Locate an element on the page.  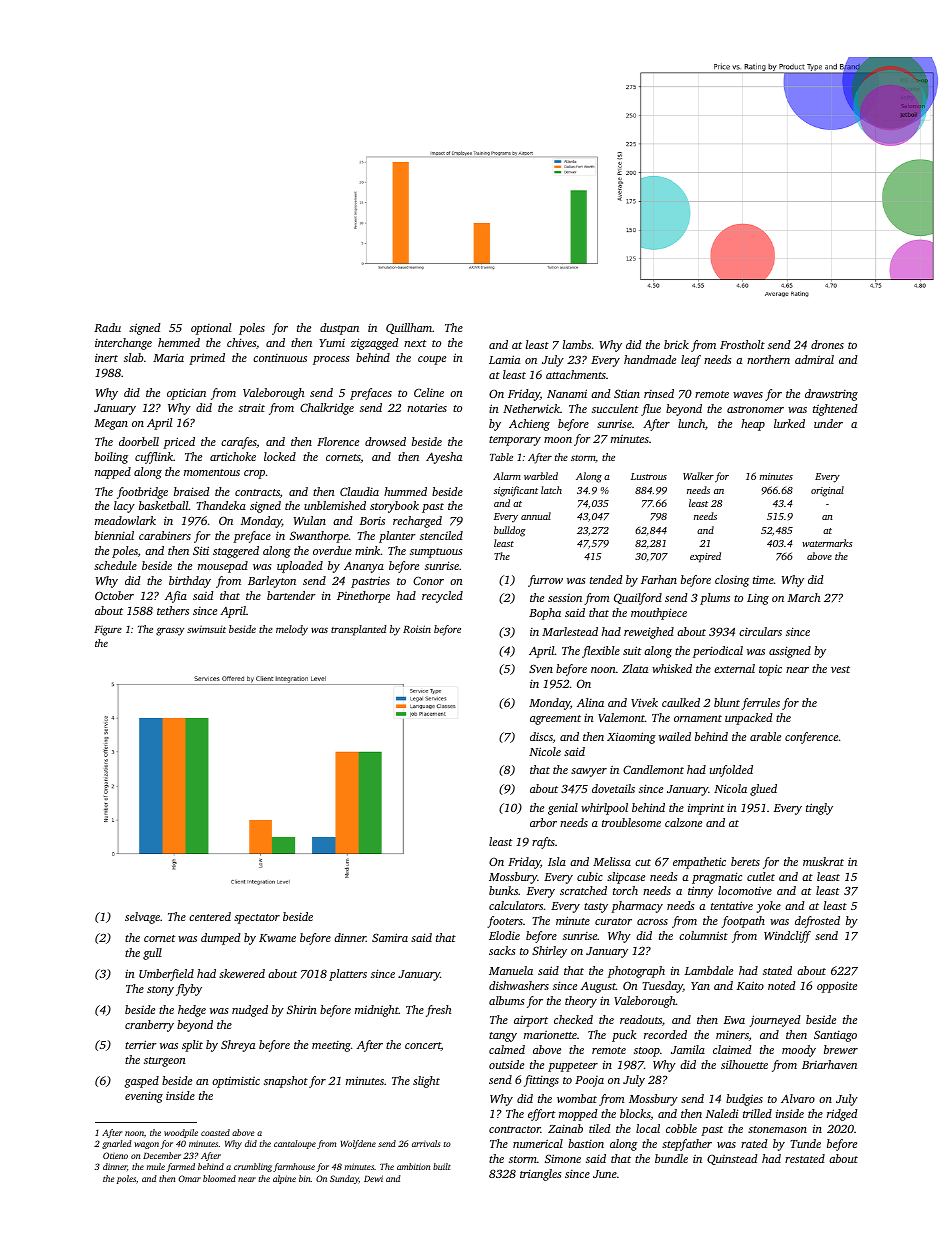
snapshot is located at coordinates (286, 1082).
